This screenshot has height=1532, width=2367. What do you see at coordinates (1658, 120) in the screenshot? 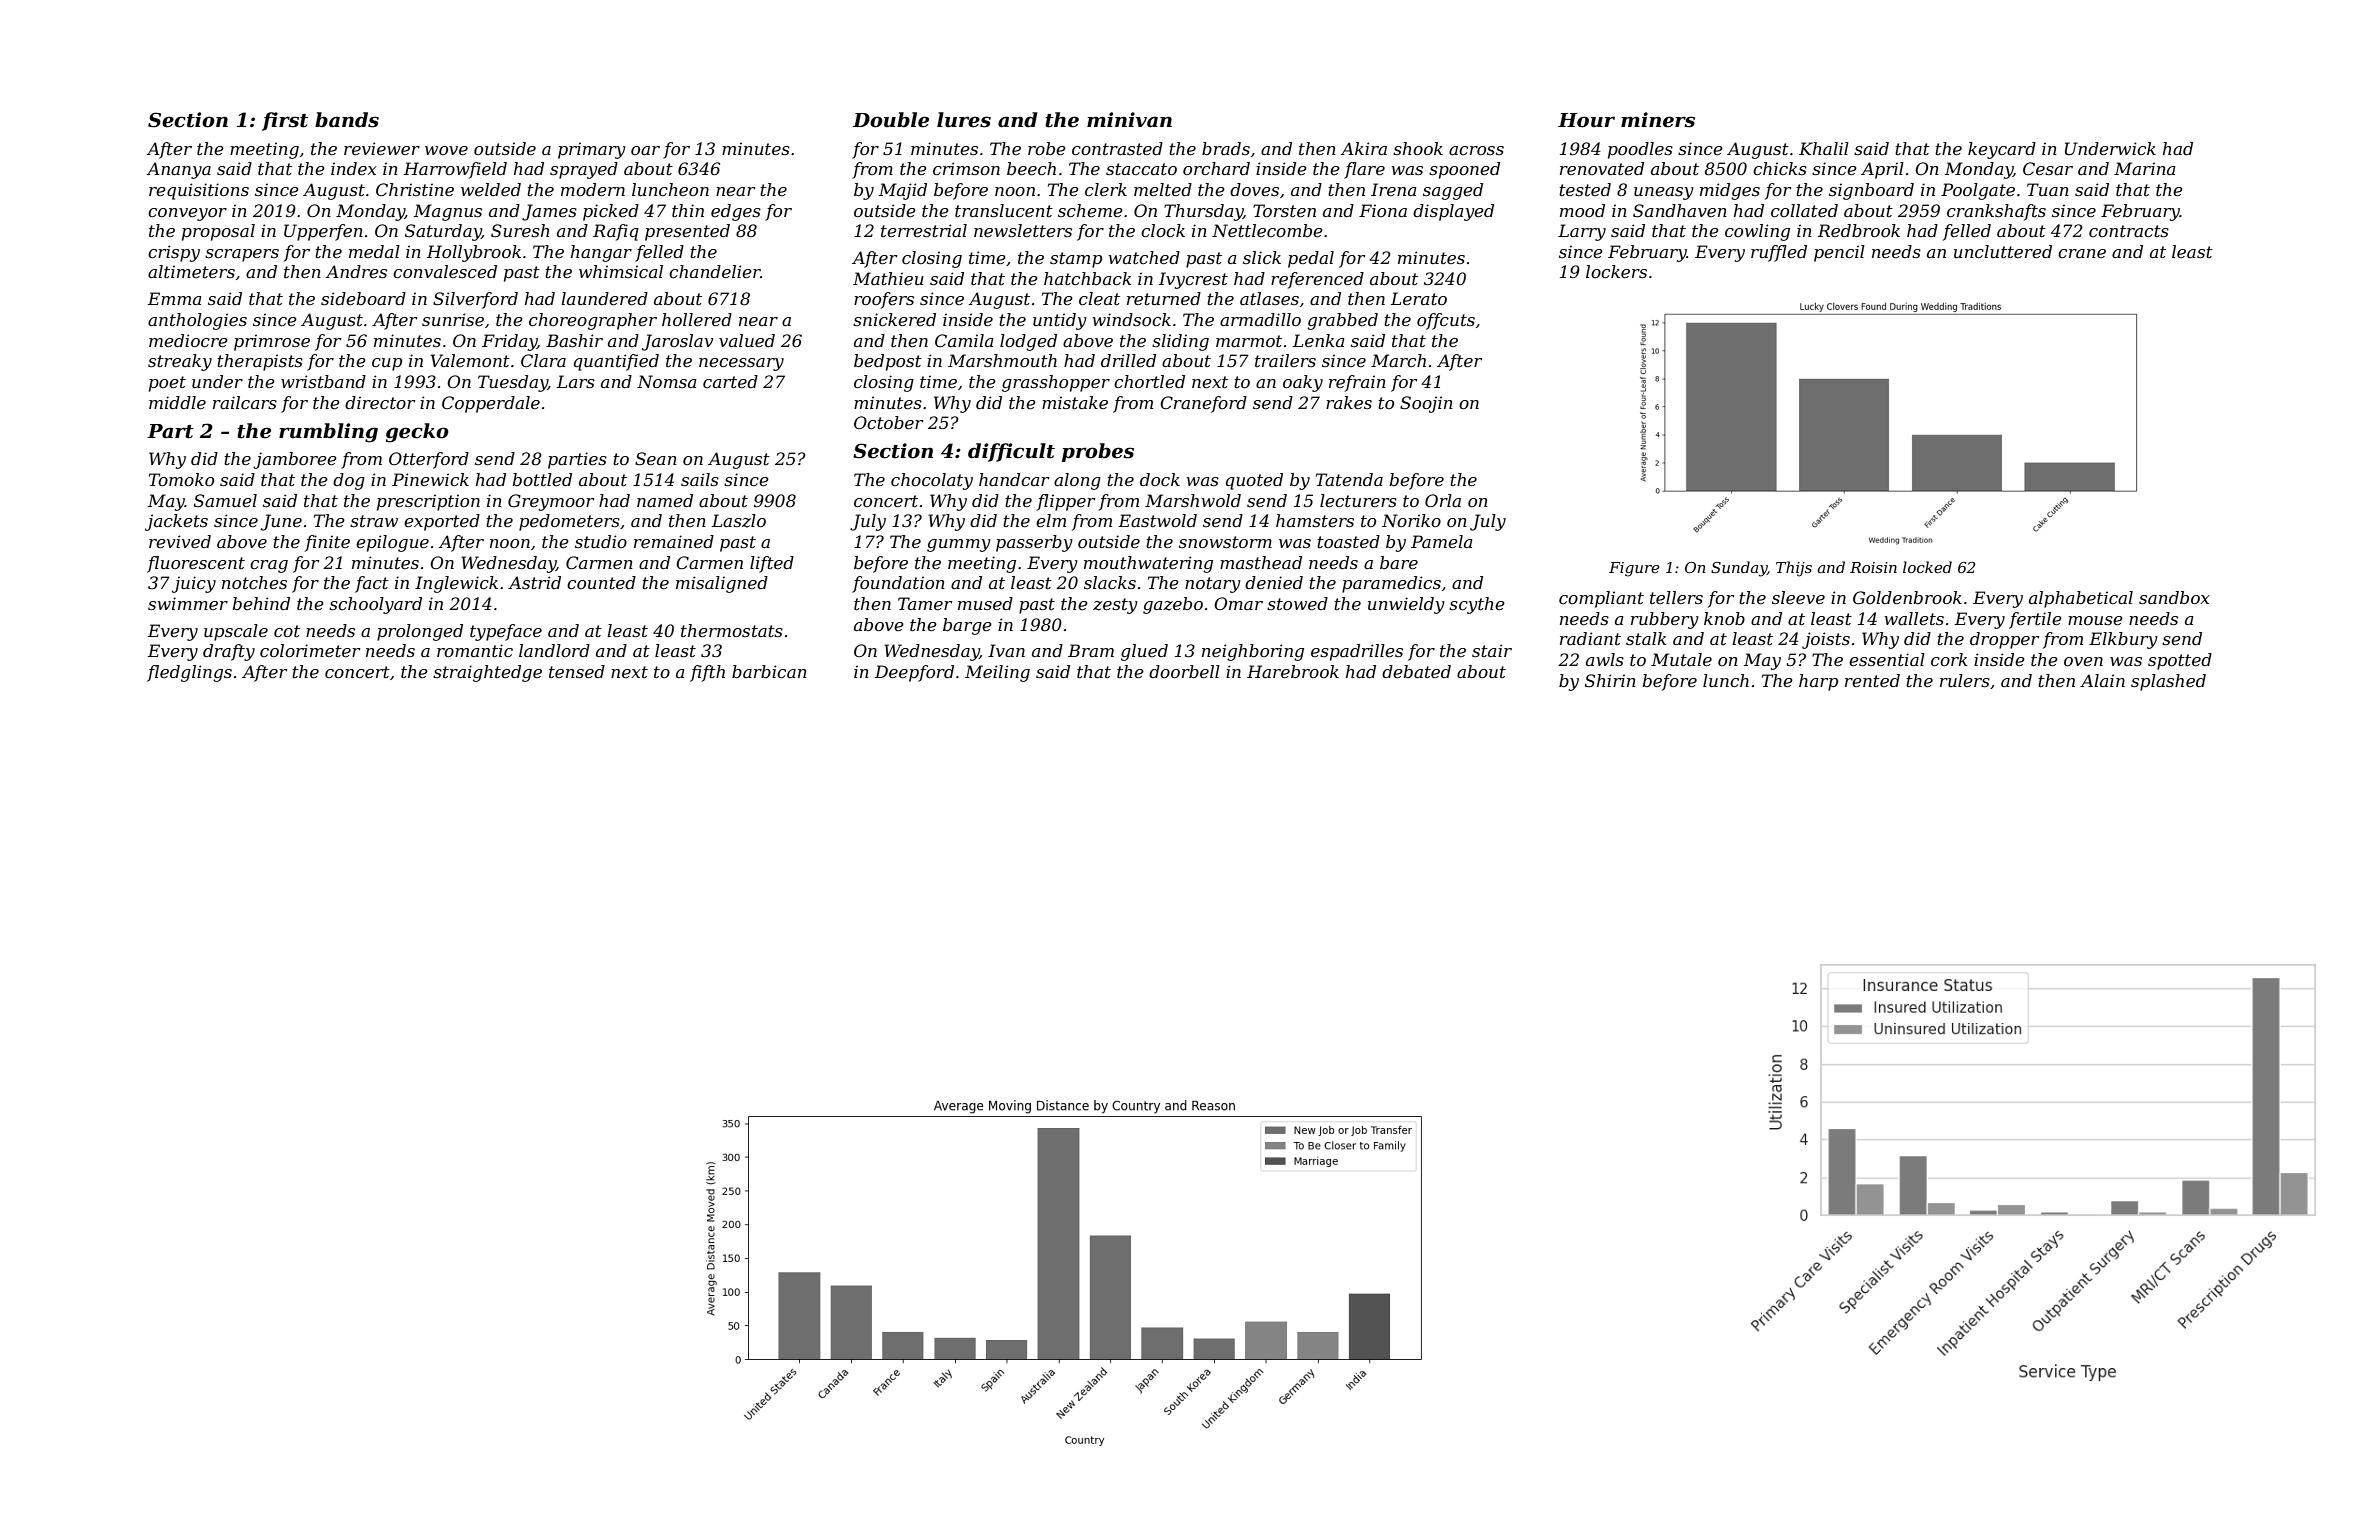
I see `miners` at bounding box center [1658, 120].
